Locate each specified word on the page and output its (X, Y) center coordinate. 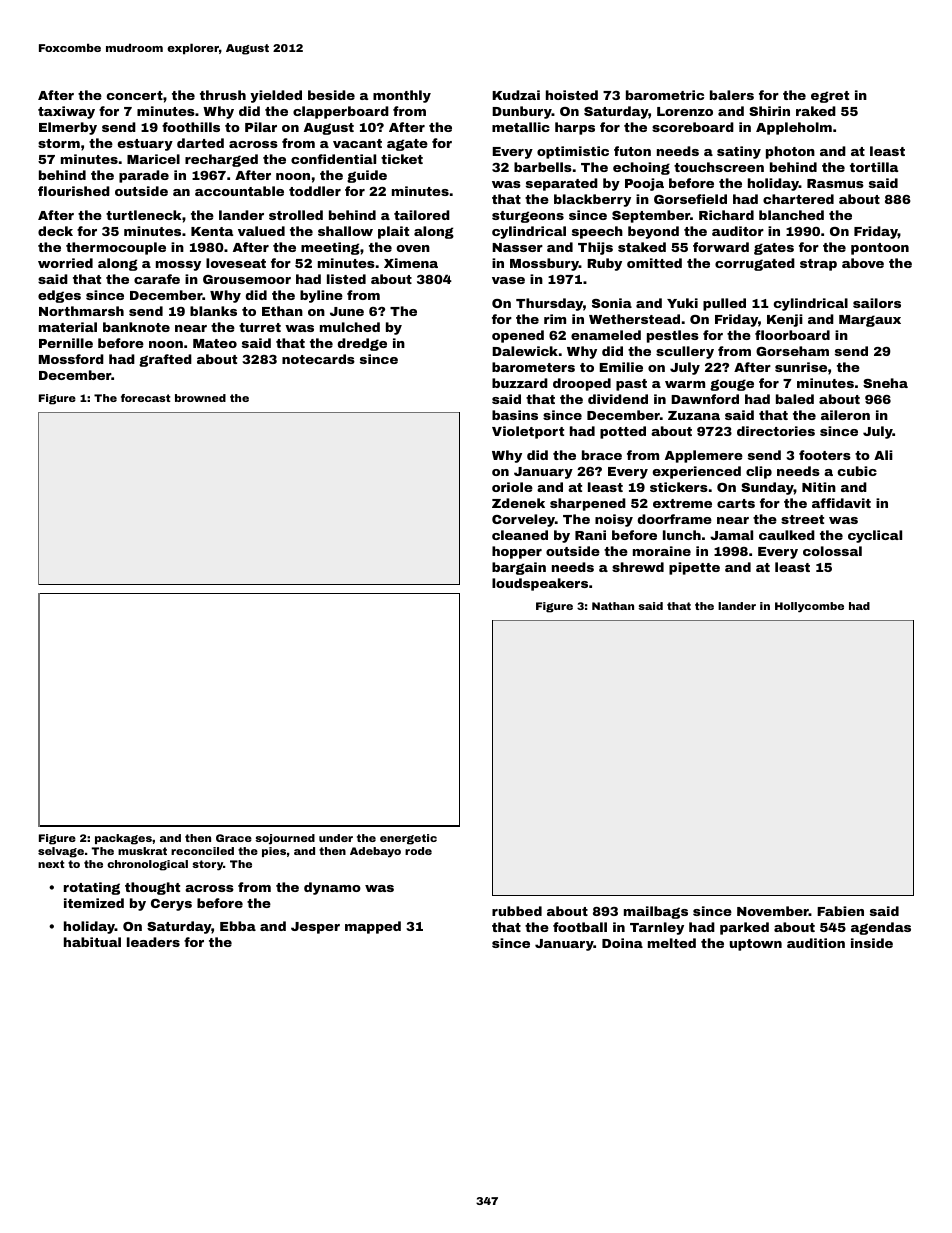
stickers (679, 487)
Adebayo (375, 852)
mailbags (656, 912)
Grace (234, 838)
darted (200, 143)
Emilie (621, 367)
